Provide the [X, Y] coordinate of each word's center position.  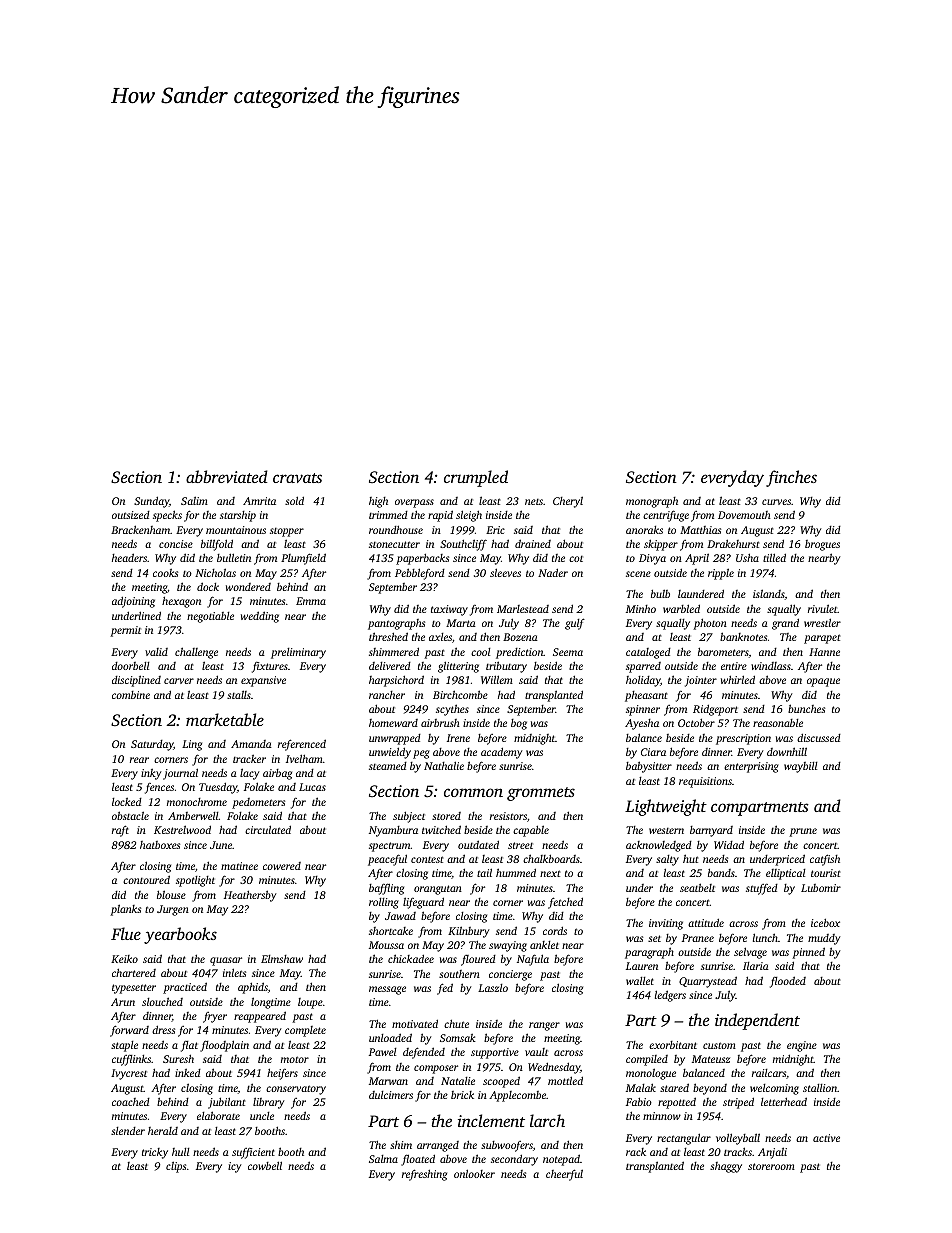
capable [531, 831]
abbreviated [227, 476]
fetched [565, 903]
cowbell [265, 1165]
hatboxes [160, 845]
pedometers [258, 803]
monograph [652, 502]
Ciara [653, 752]
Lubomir [821, 888]
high [378, 502]
